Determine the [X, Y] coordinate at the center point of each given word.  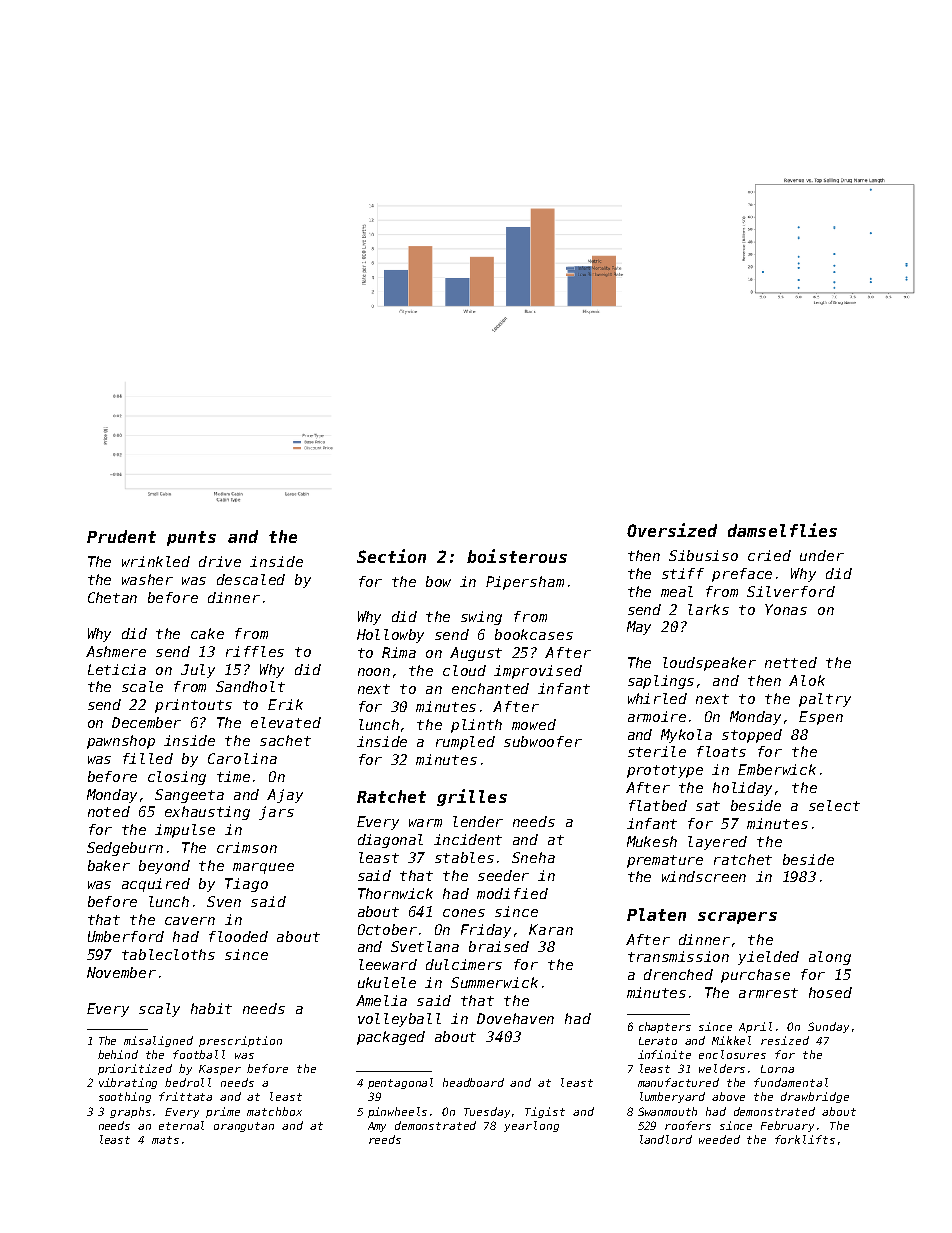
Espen [821, 718]
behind [118, 1054]
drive [220, 561]
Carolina [242, 758]
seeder [503, 875]
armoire [657, 716]
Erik [285, 704]
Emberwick [777, 769]
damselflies [782, 530]
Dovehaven [515, 1018]
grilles [472, 797]
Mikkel [731, 1040]
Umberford [126, 936]
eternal [181, 1125]
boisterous [517, 556]
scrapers [737, 918]
